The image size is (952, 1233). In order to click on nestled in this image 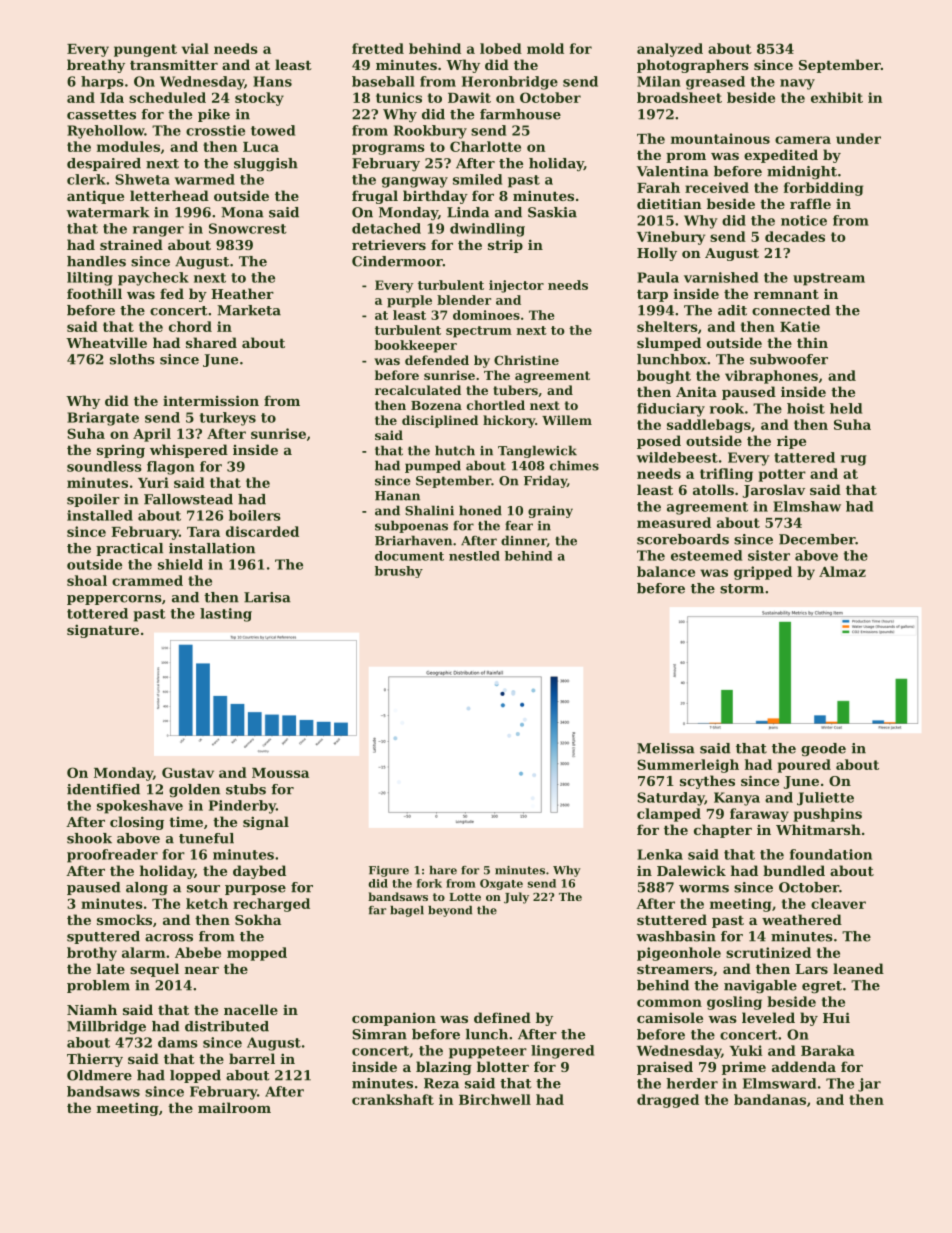, I will do `click(474, 556)`.
